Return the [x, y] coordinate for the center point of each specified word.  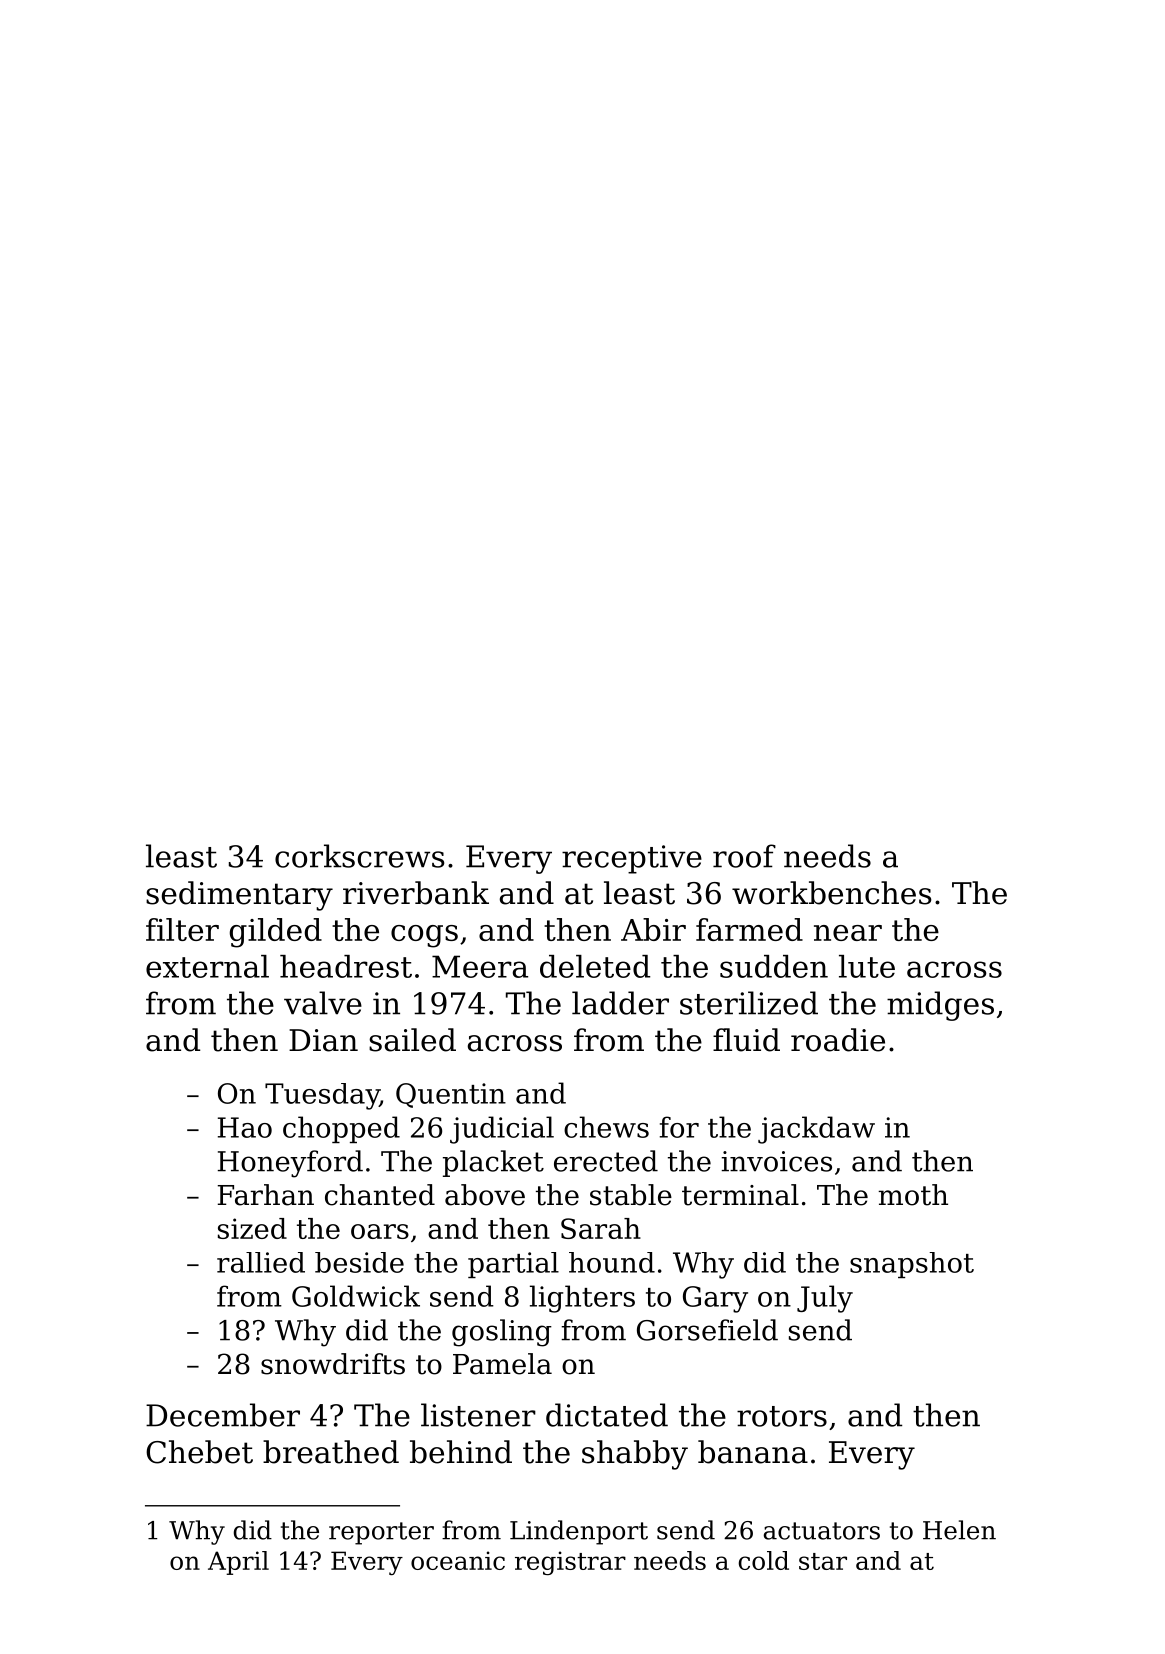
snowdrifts [333, 1364]
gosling [502, 1333]
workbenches [832, 893]
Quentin [451, 1095]
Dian [323, 1040]
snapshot [912, 1265]
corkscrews [359, 856]
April [238, 1563]
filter [182, 929]
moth [913, 1195]
